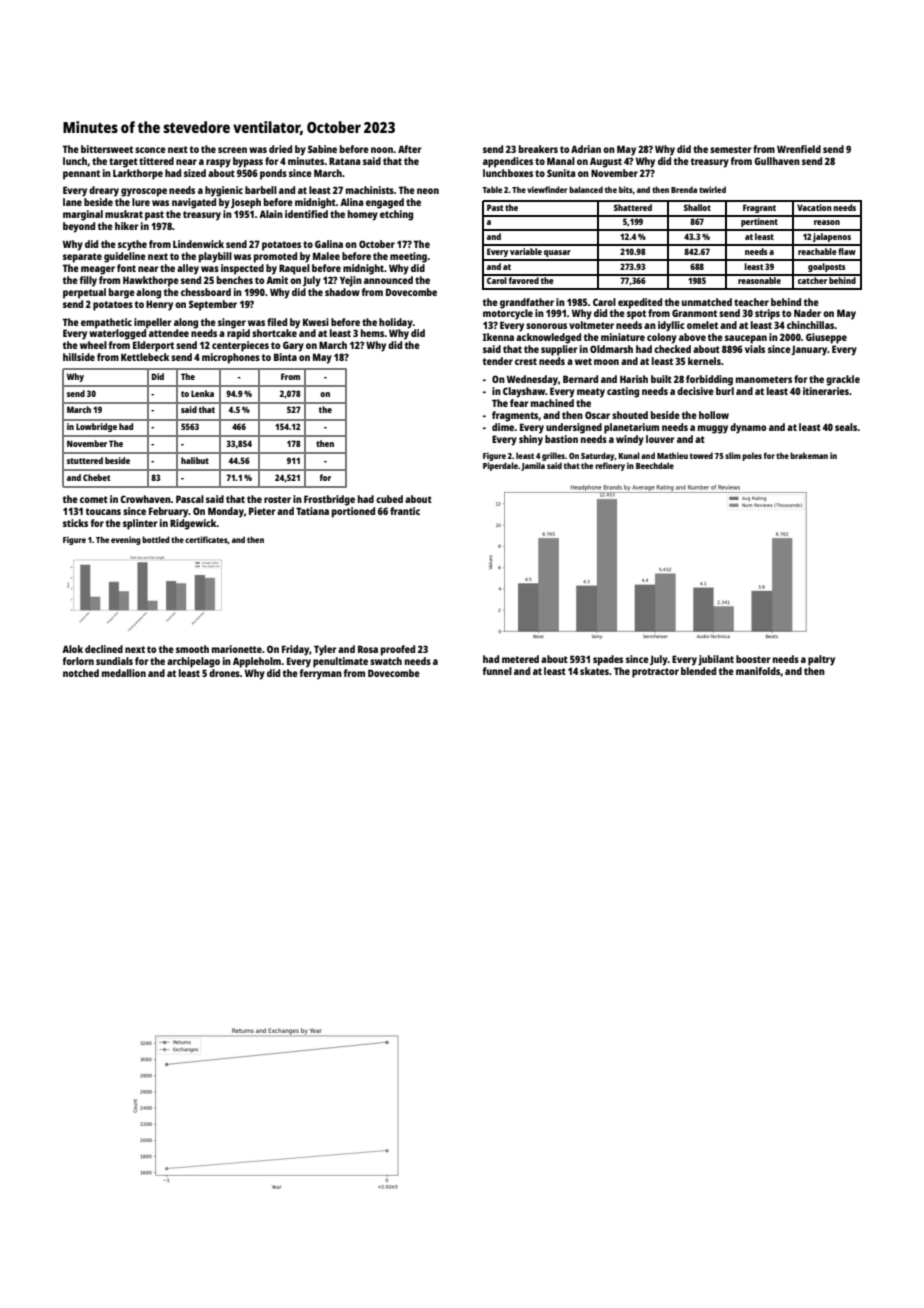  What do you see at coordinates (192, 649) in the image?
I see `smooth` at bounding box center [192, 649].
